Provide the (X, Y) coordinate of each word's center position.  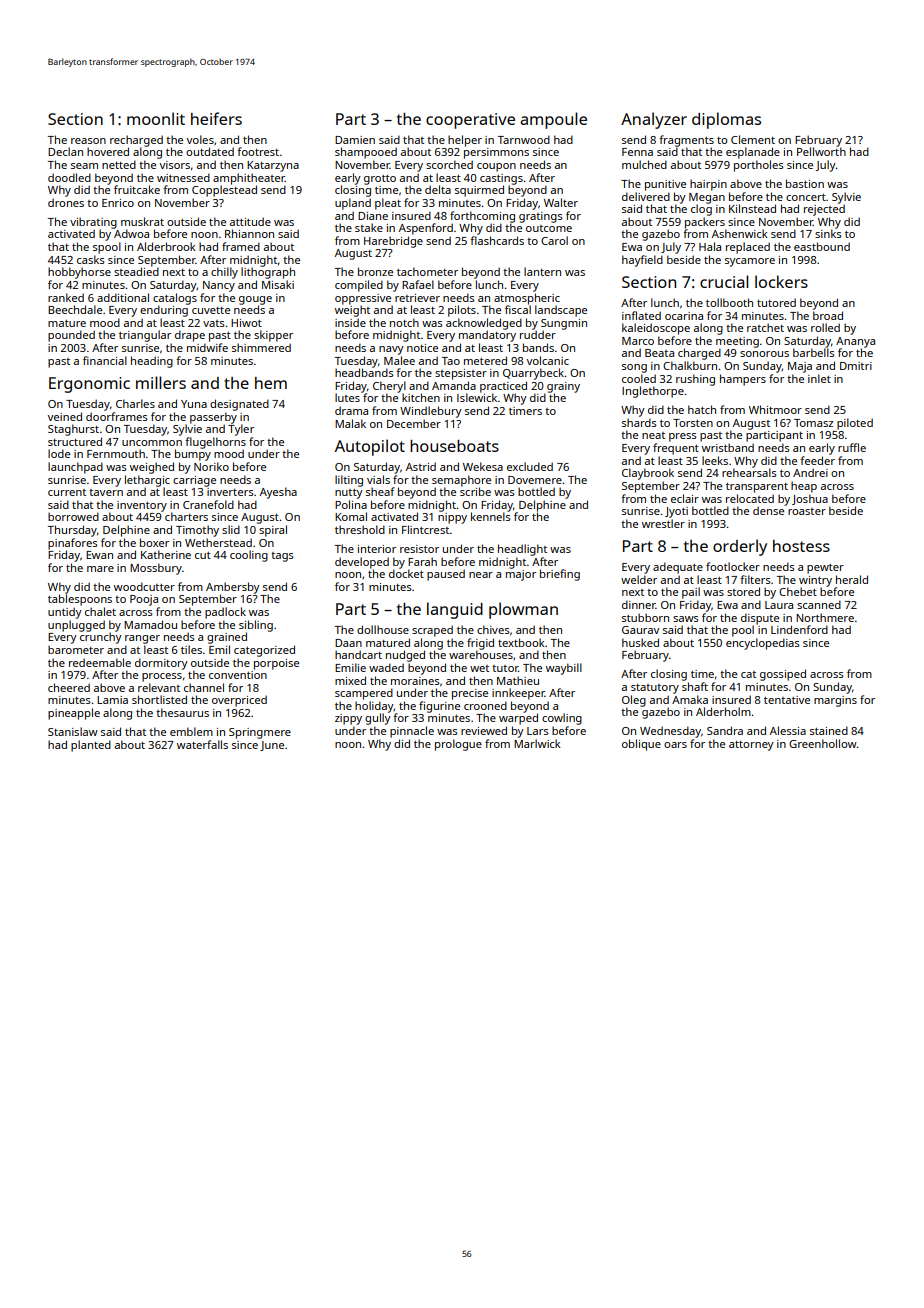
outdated (210, 151)
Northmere (825, 617)
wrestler (663, 523)
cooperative (470, 121)
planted (91, 746)
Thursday (72, 531)
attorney (751, 746)
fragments (686, 141)
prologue (458, 745)
